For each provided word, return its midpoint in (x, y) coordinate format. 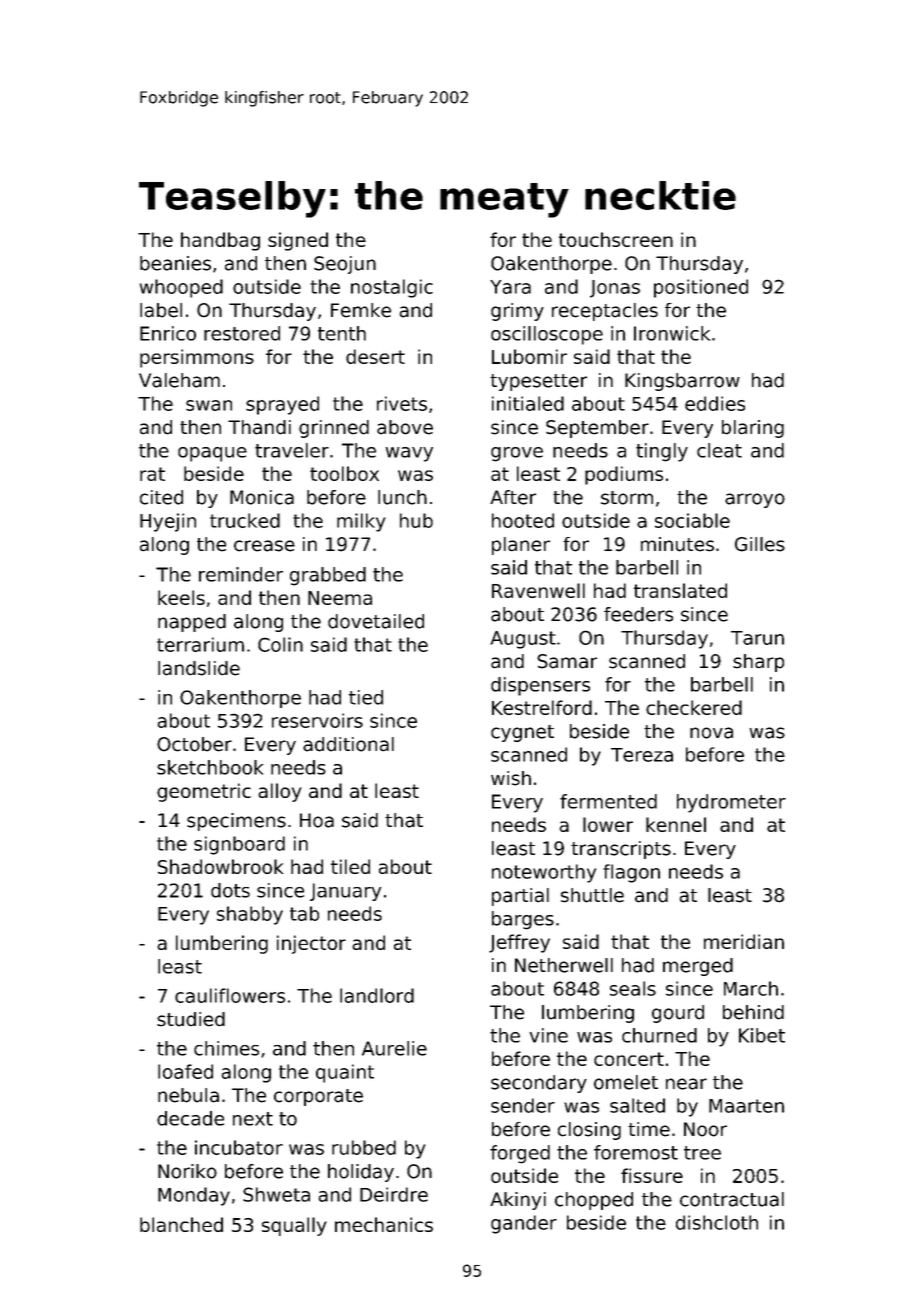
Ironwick (672, 333)
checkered (694, 707)
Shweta (276, 1194)
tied (366, 697)
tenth (342, 333)
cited (161, 497)
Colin (280, 644)
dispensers (540, 686)
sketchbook (210, 767)
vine (549, 1035)
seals (633, 988)
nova (711, 733)
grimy (517, 312)
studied (191, 1019)
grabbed (328, 576)
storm (627, 498)
